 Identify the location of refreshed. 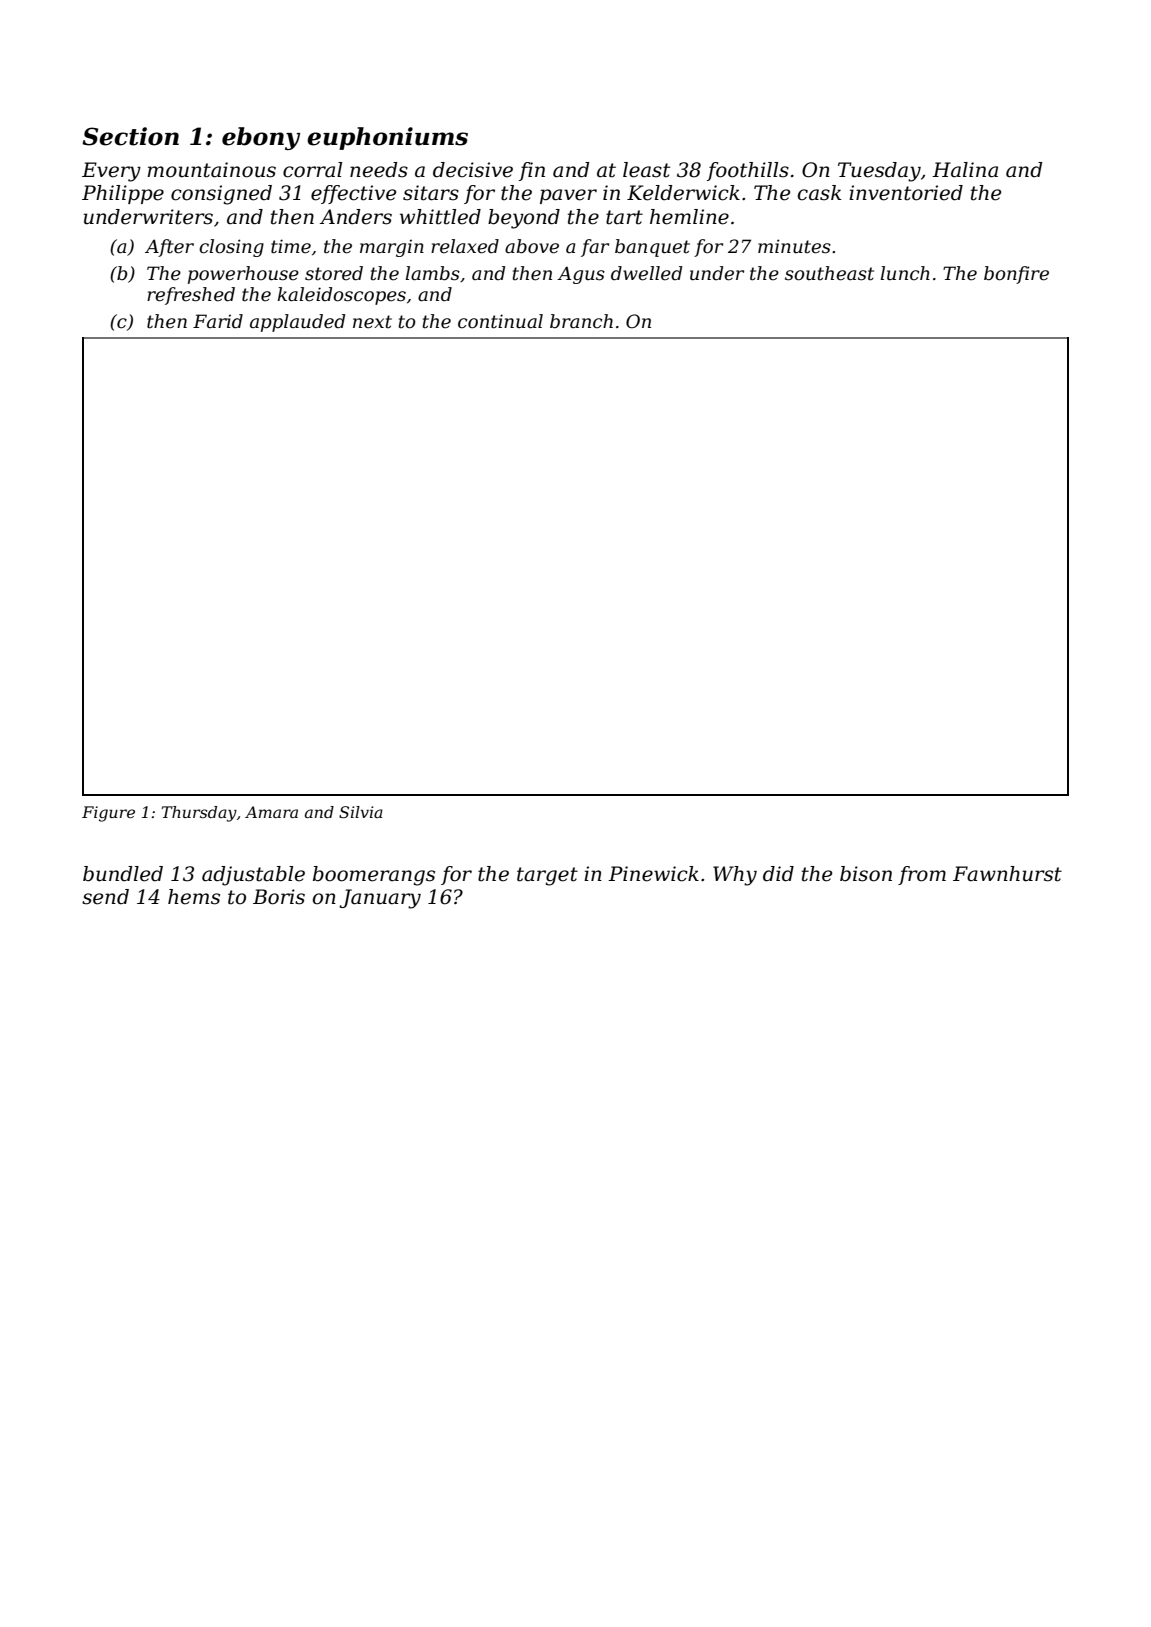
(191, 296).
